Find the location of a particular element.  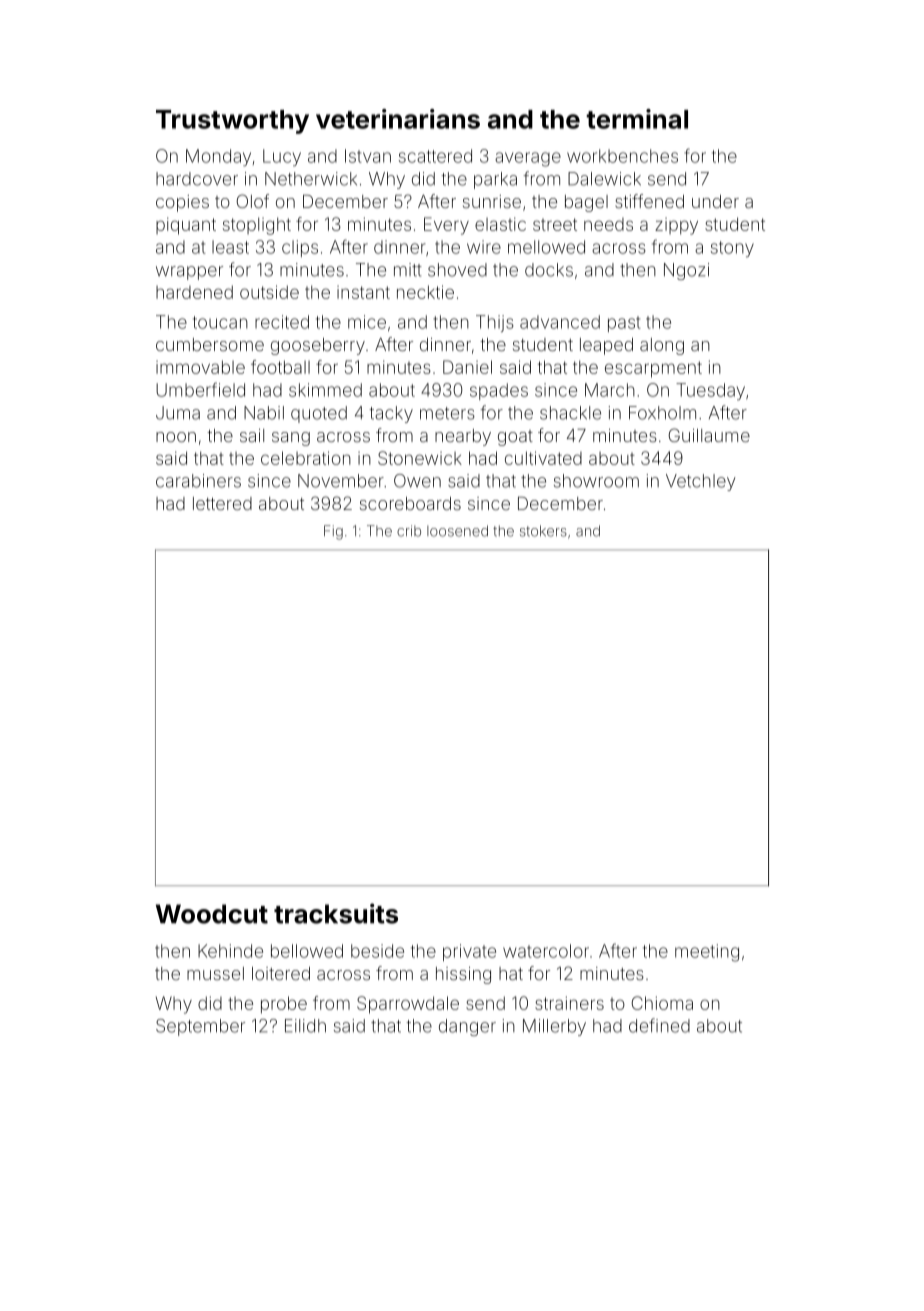

Guillaume is located at coordinates (709, 435).
